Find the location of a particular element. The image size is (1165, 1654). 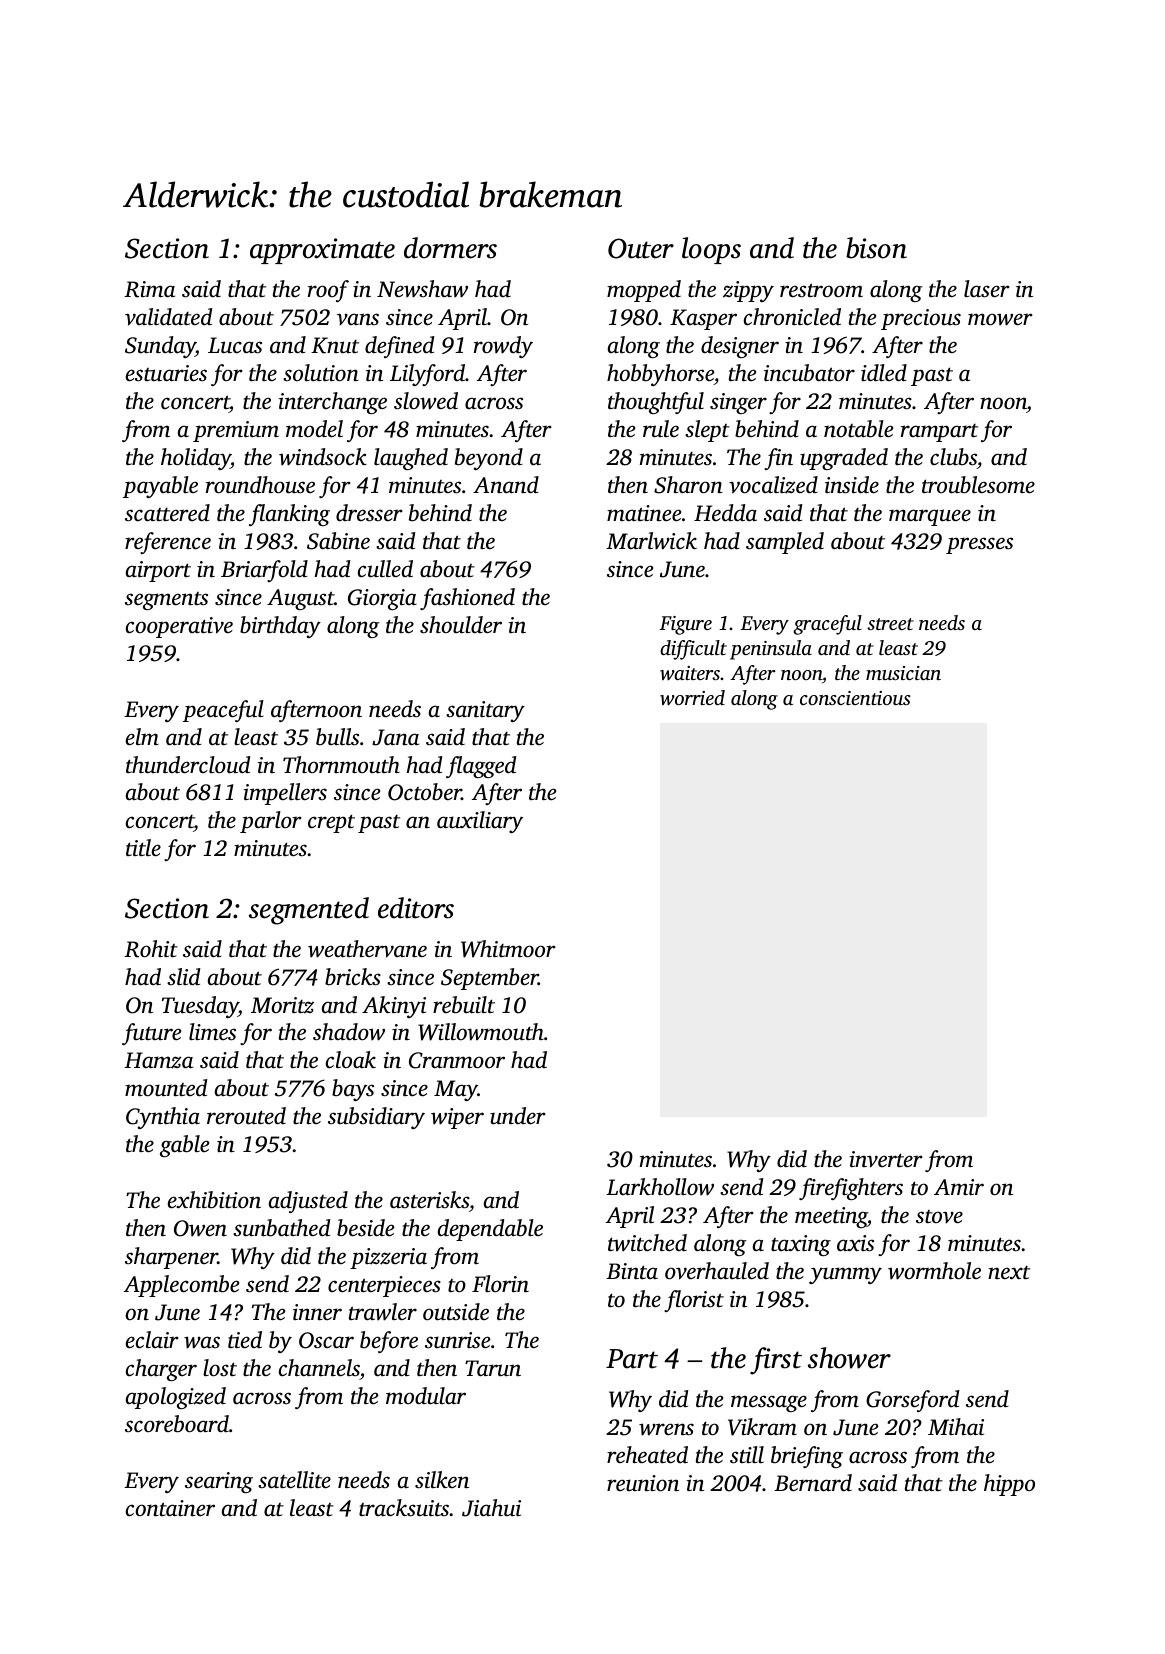

editors is located at coordinates (416, 908).
